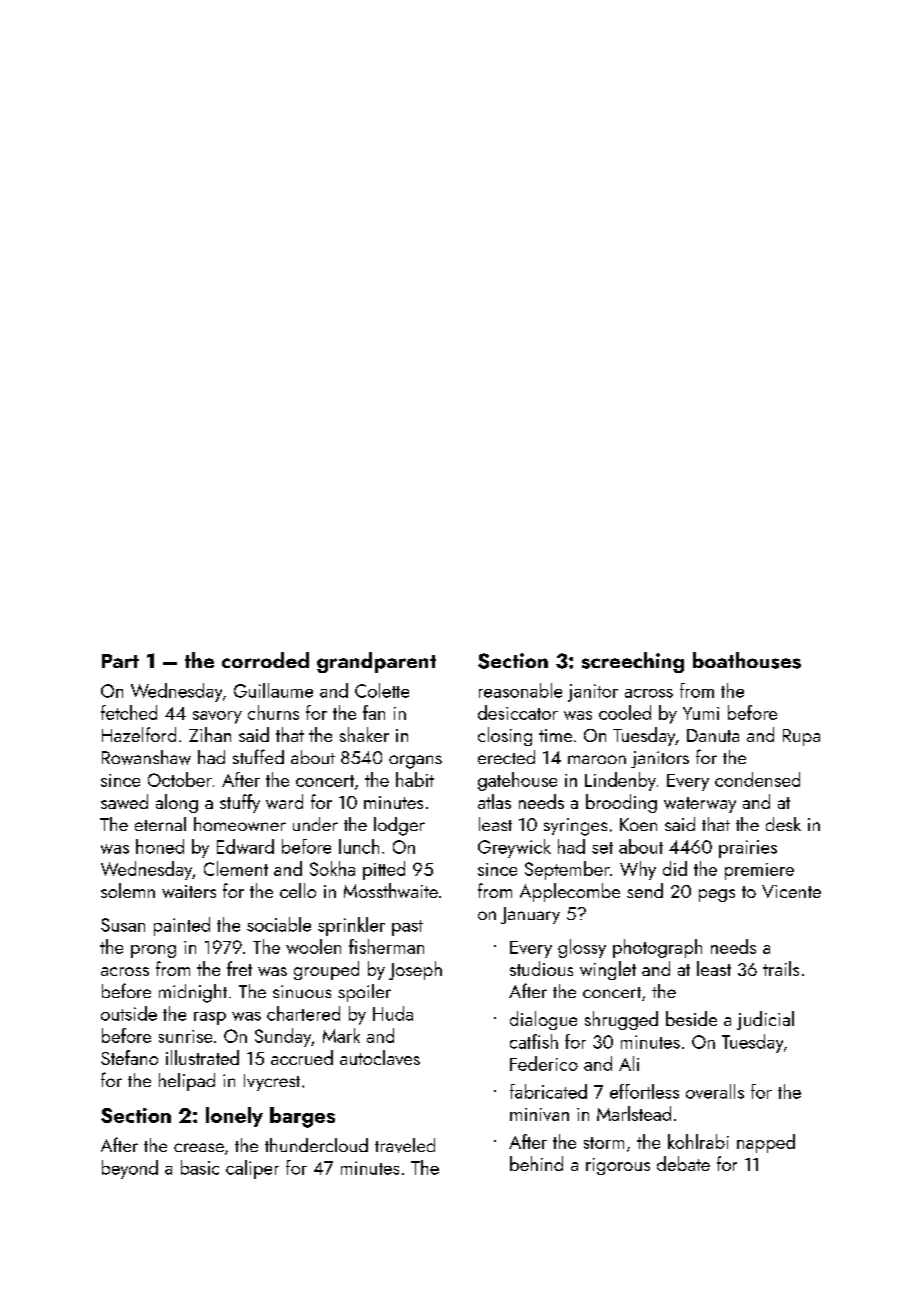 Image resolution: width=924 pixels, height=1311 pixels. I want to click on fisherman, so click(386, 946).
